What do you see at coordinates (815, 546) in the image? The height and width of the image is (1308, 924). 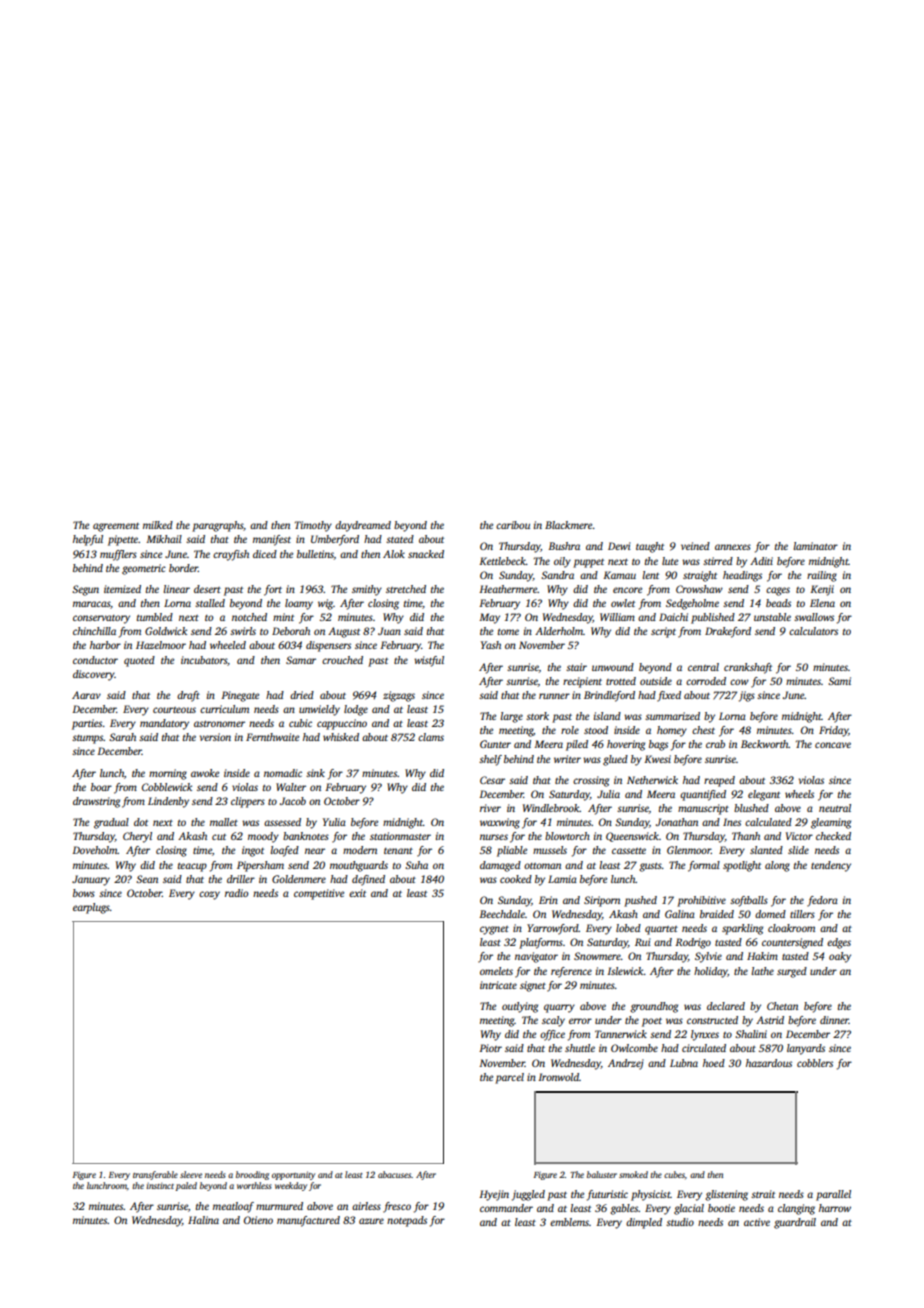 I see `laminator` at bounding box center [815, 546].
